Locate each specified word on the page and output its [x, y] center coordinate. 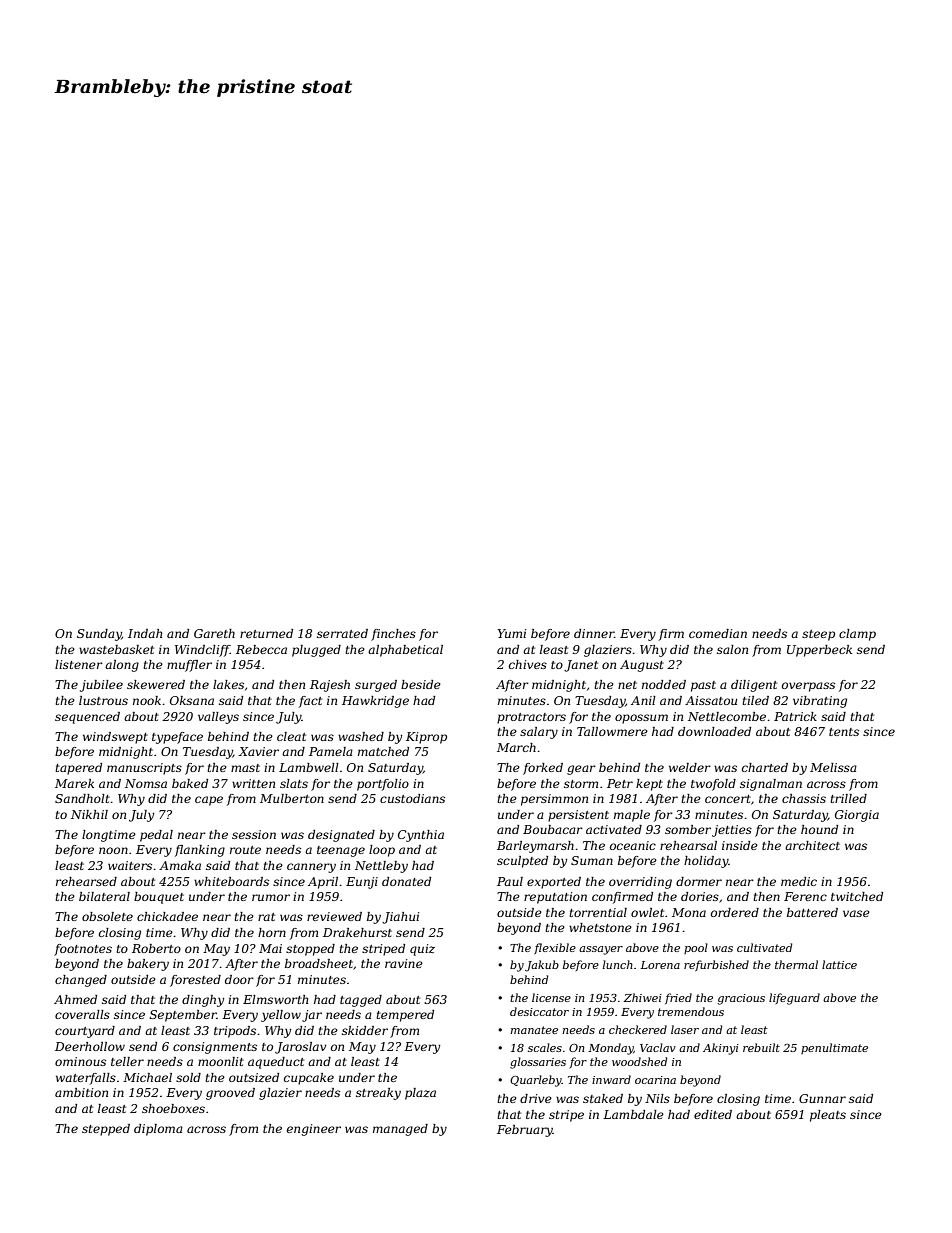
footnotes [83, 950]
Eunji [362, 883]
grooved [230, 1094]
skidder [365, 1030]
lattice [839, 964]
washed [361, 736]
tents [844, 732]
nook [147, 700]
